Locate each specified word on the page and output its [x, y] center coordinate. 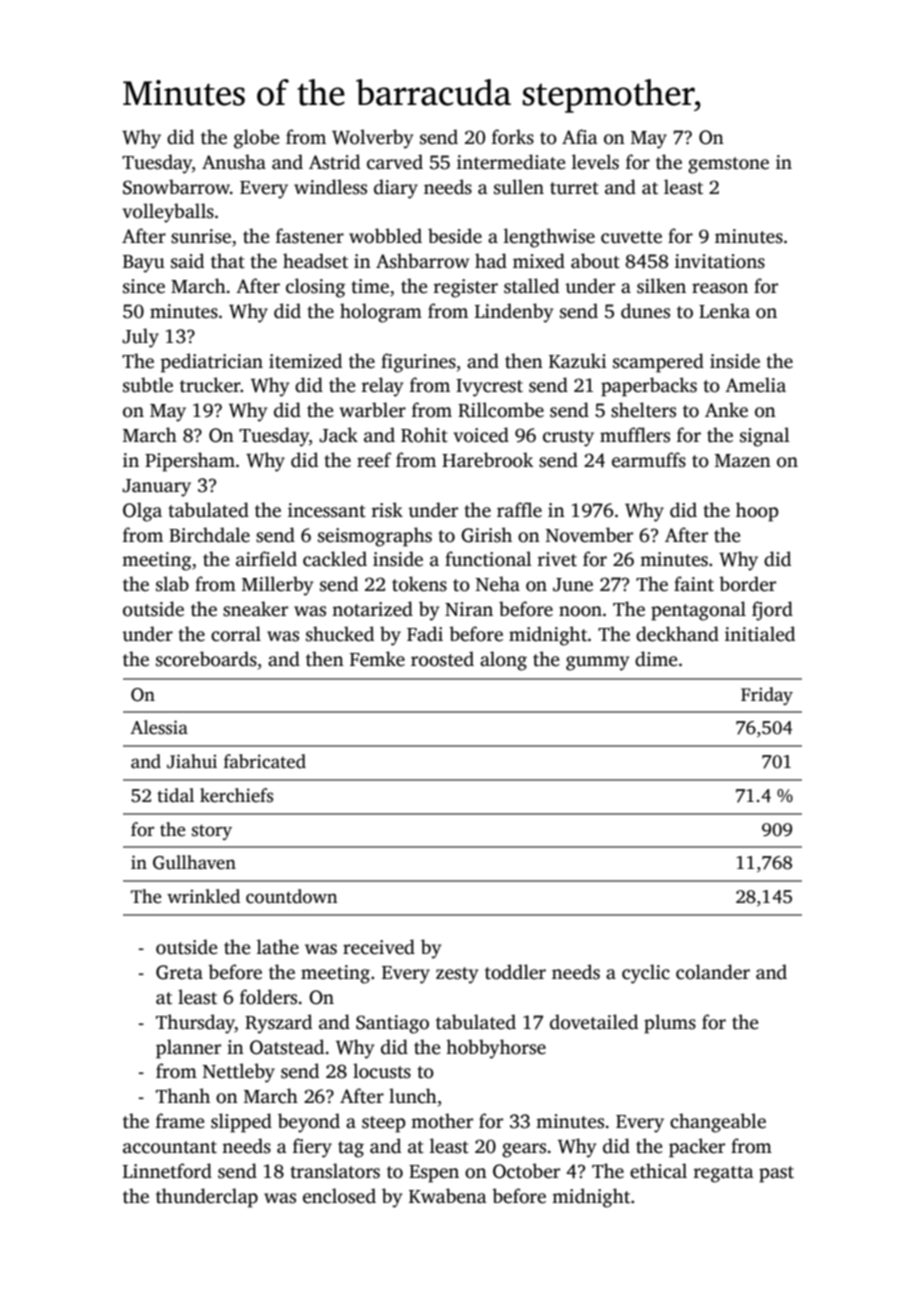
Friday [767, 696]
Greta [179, 972]
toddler [515, 972]
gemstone [728, 165]
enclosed [339, 1196]
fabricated [265, 761]
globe [257, 139]
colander [713, 972]
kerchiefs [236, 795]
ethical [658, 1171]
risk [387, 510]
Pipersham [190, 462]
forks [513, 137]
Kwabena [448, 1196]
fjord [772, 611]
